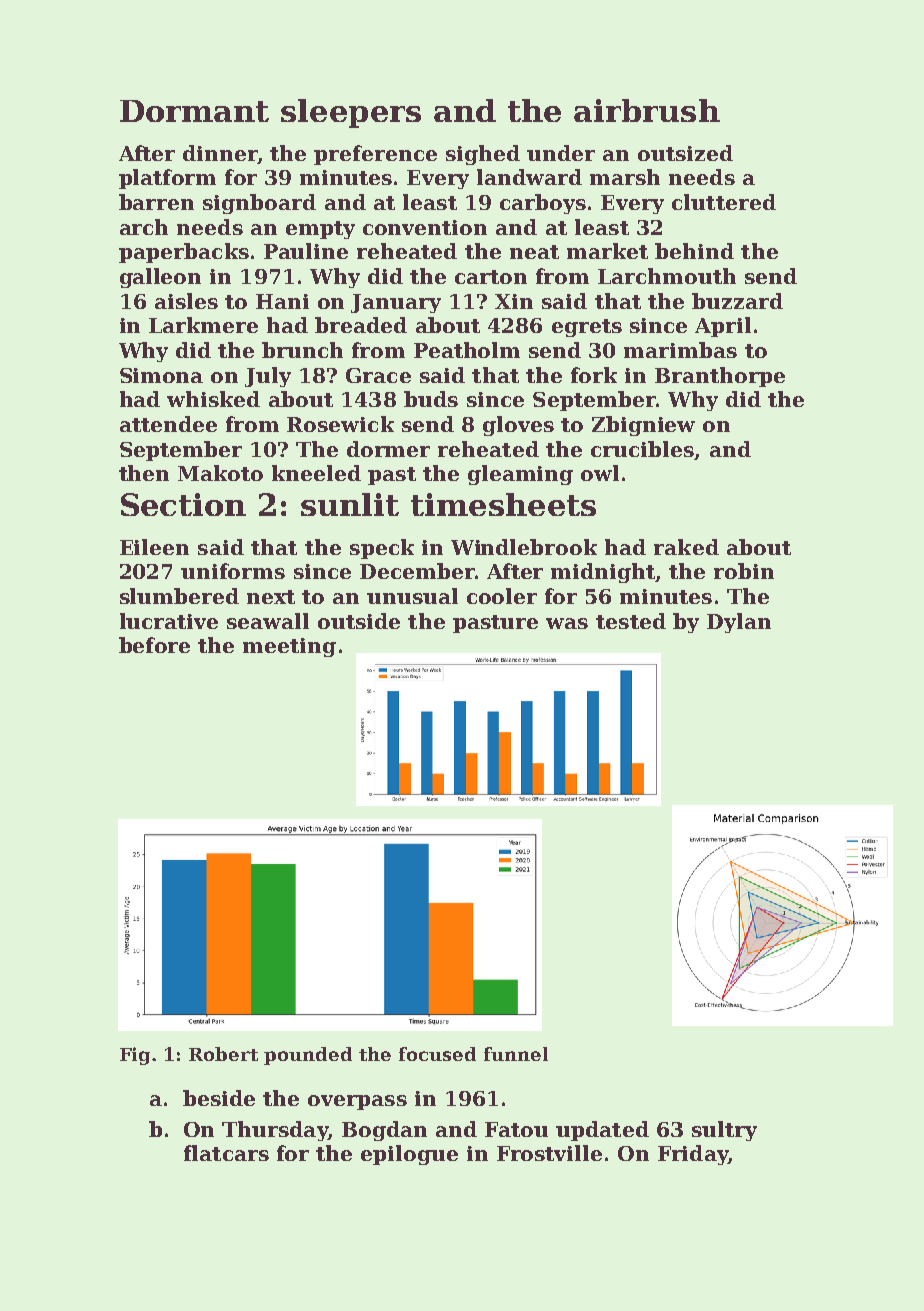 The width and height of the screenshot is (924, 1311). What do you see at coordinates (483, 155) in the screenshot?
I see `sighed` at bounding box center [483, 155].
